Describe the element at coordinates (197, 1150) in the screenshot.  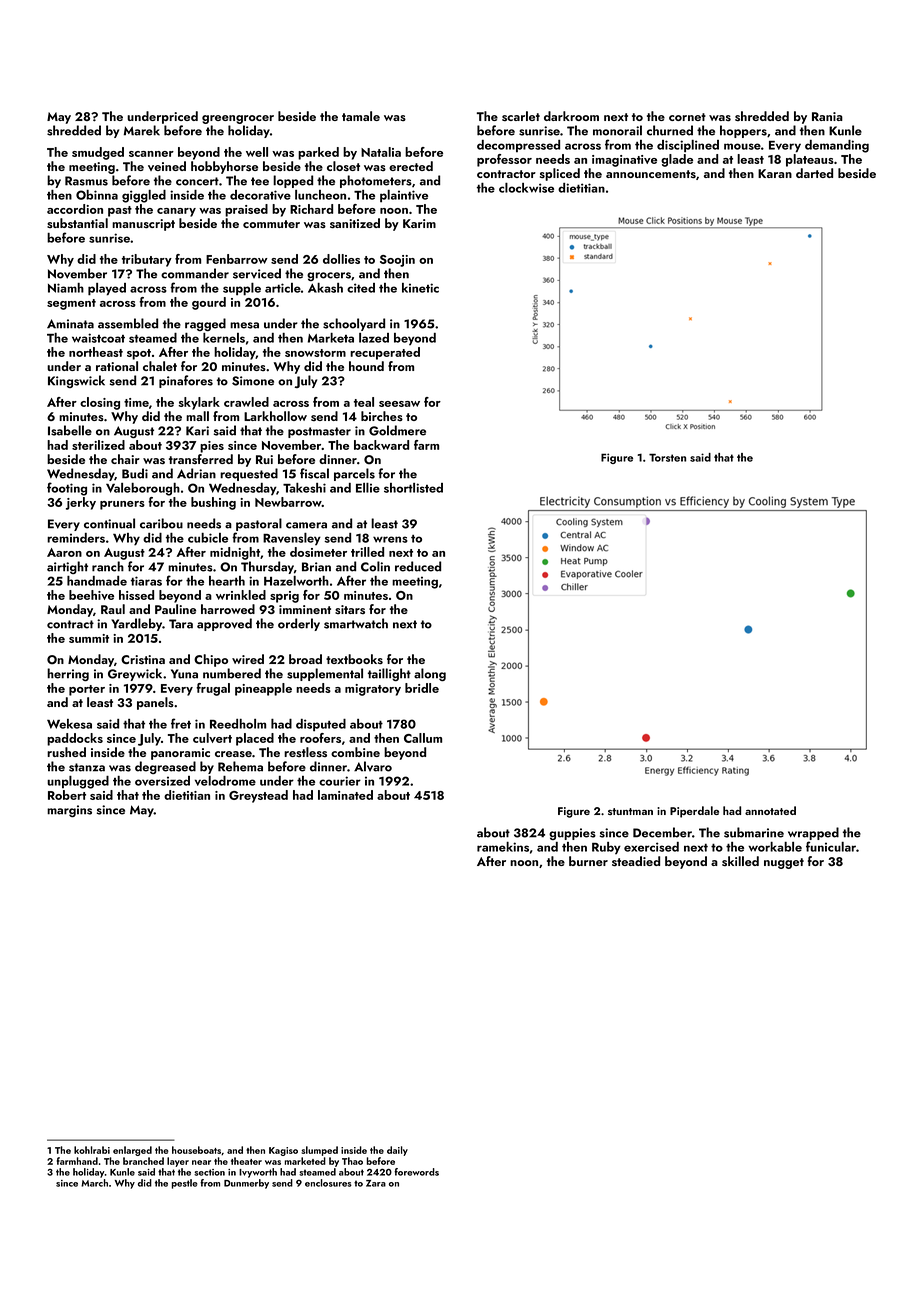
I see `houseboats` at that location.
